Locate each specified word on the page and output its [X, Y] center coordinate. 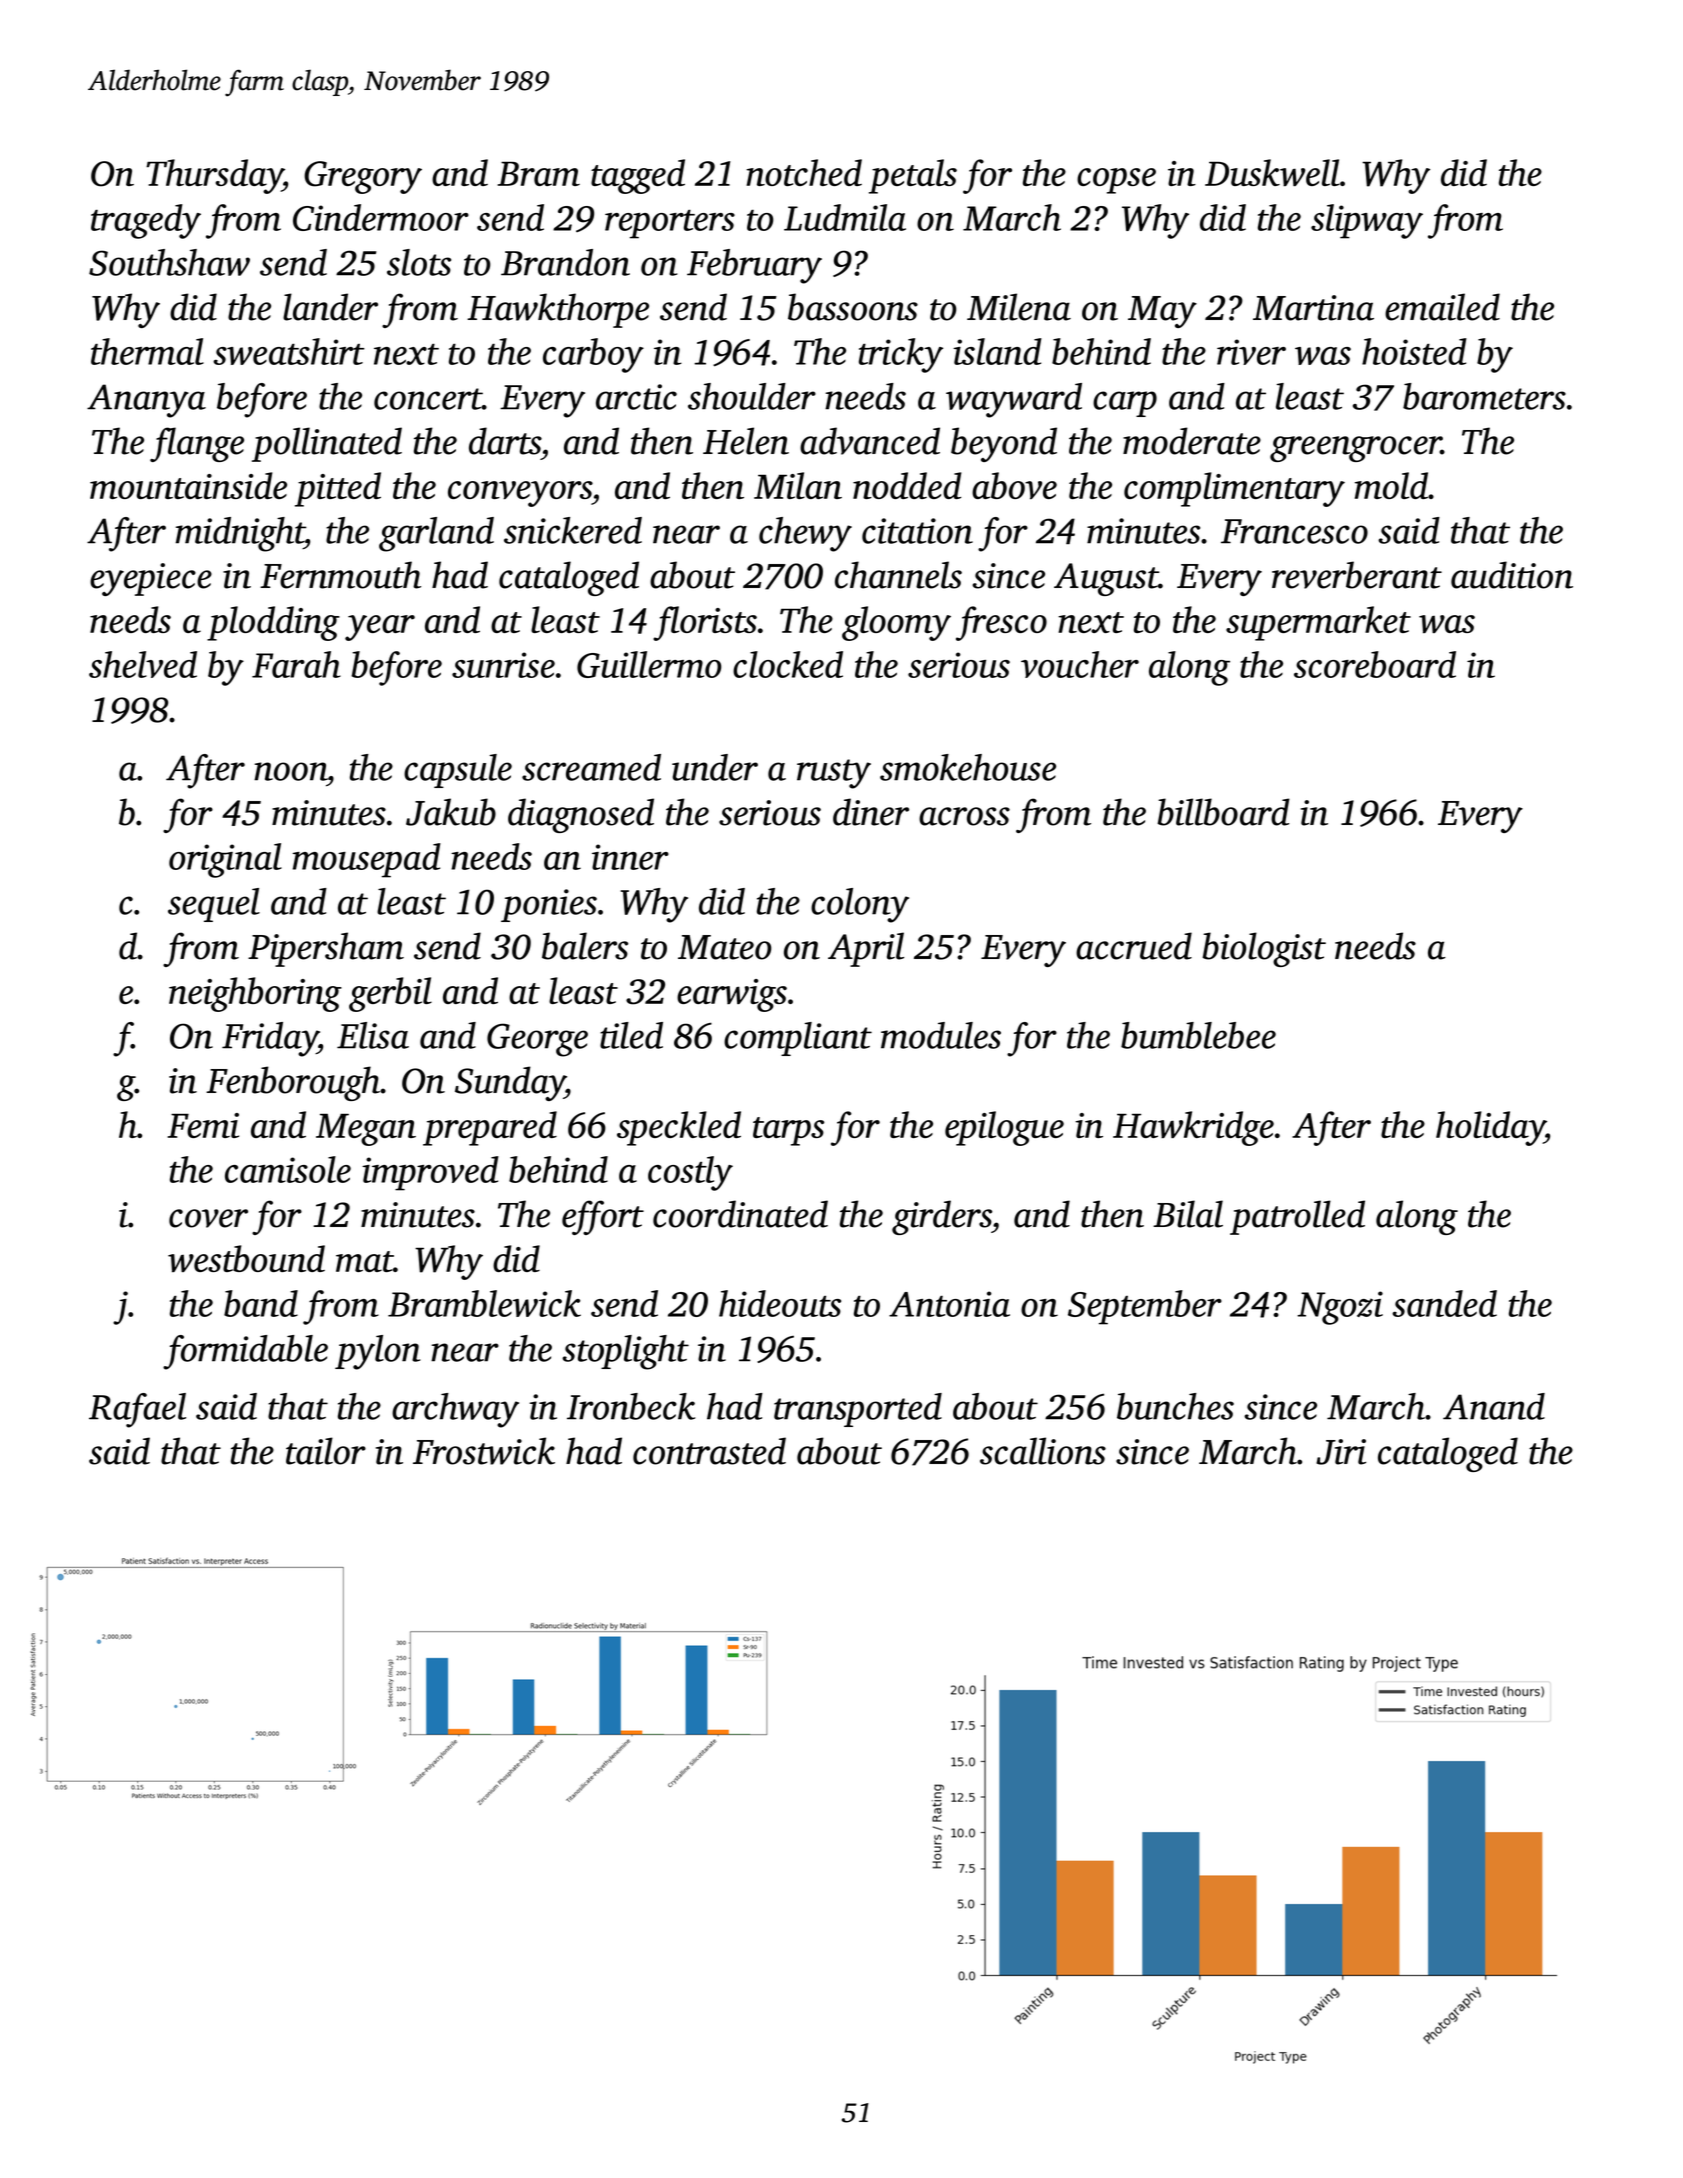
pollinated [327, 444]
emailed [1442, 307]
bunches [1175, 1406]
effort [603, 1217]
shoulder [752, 396]
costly [690, 1173]
